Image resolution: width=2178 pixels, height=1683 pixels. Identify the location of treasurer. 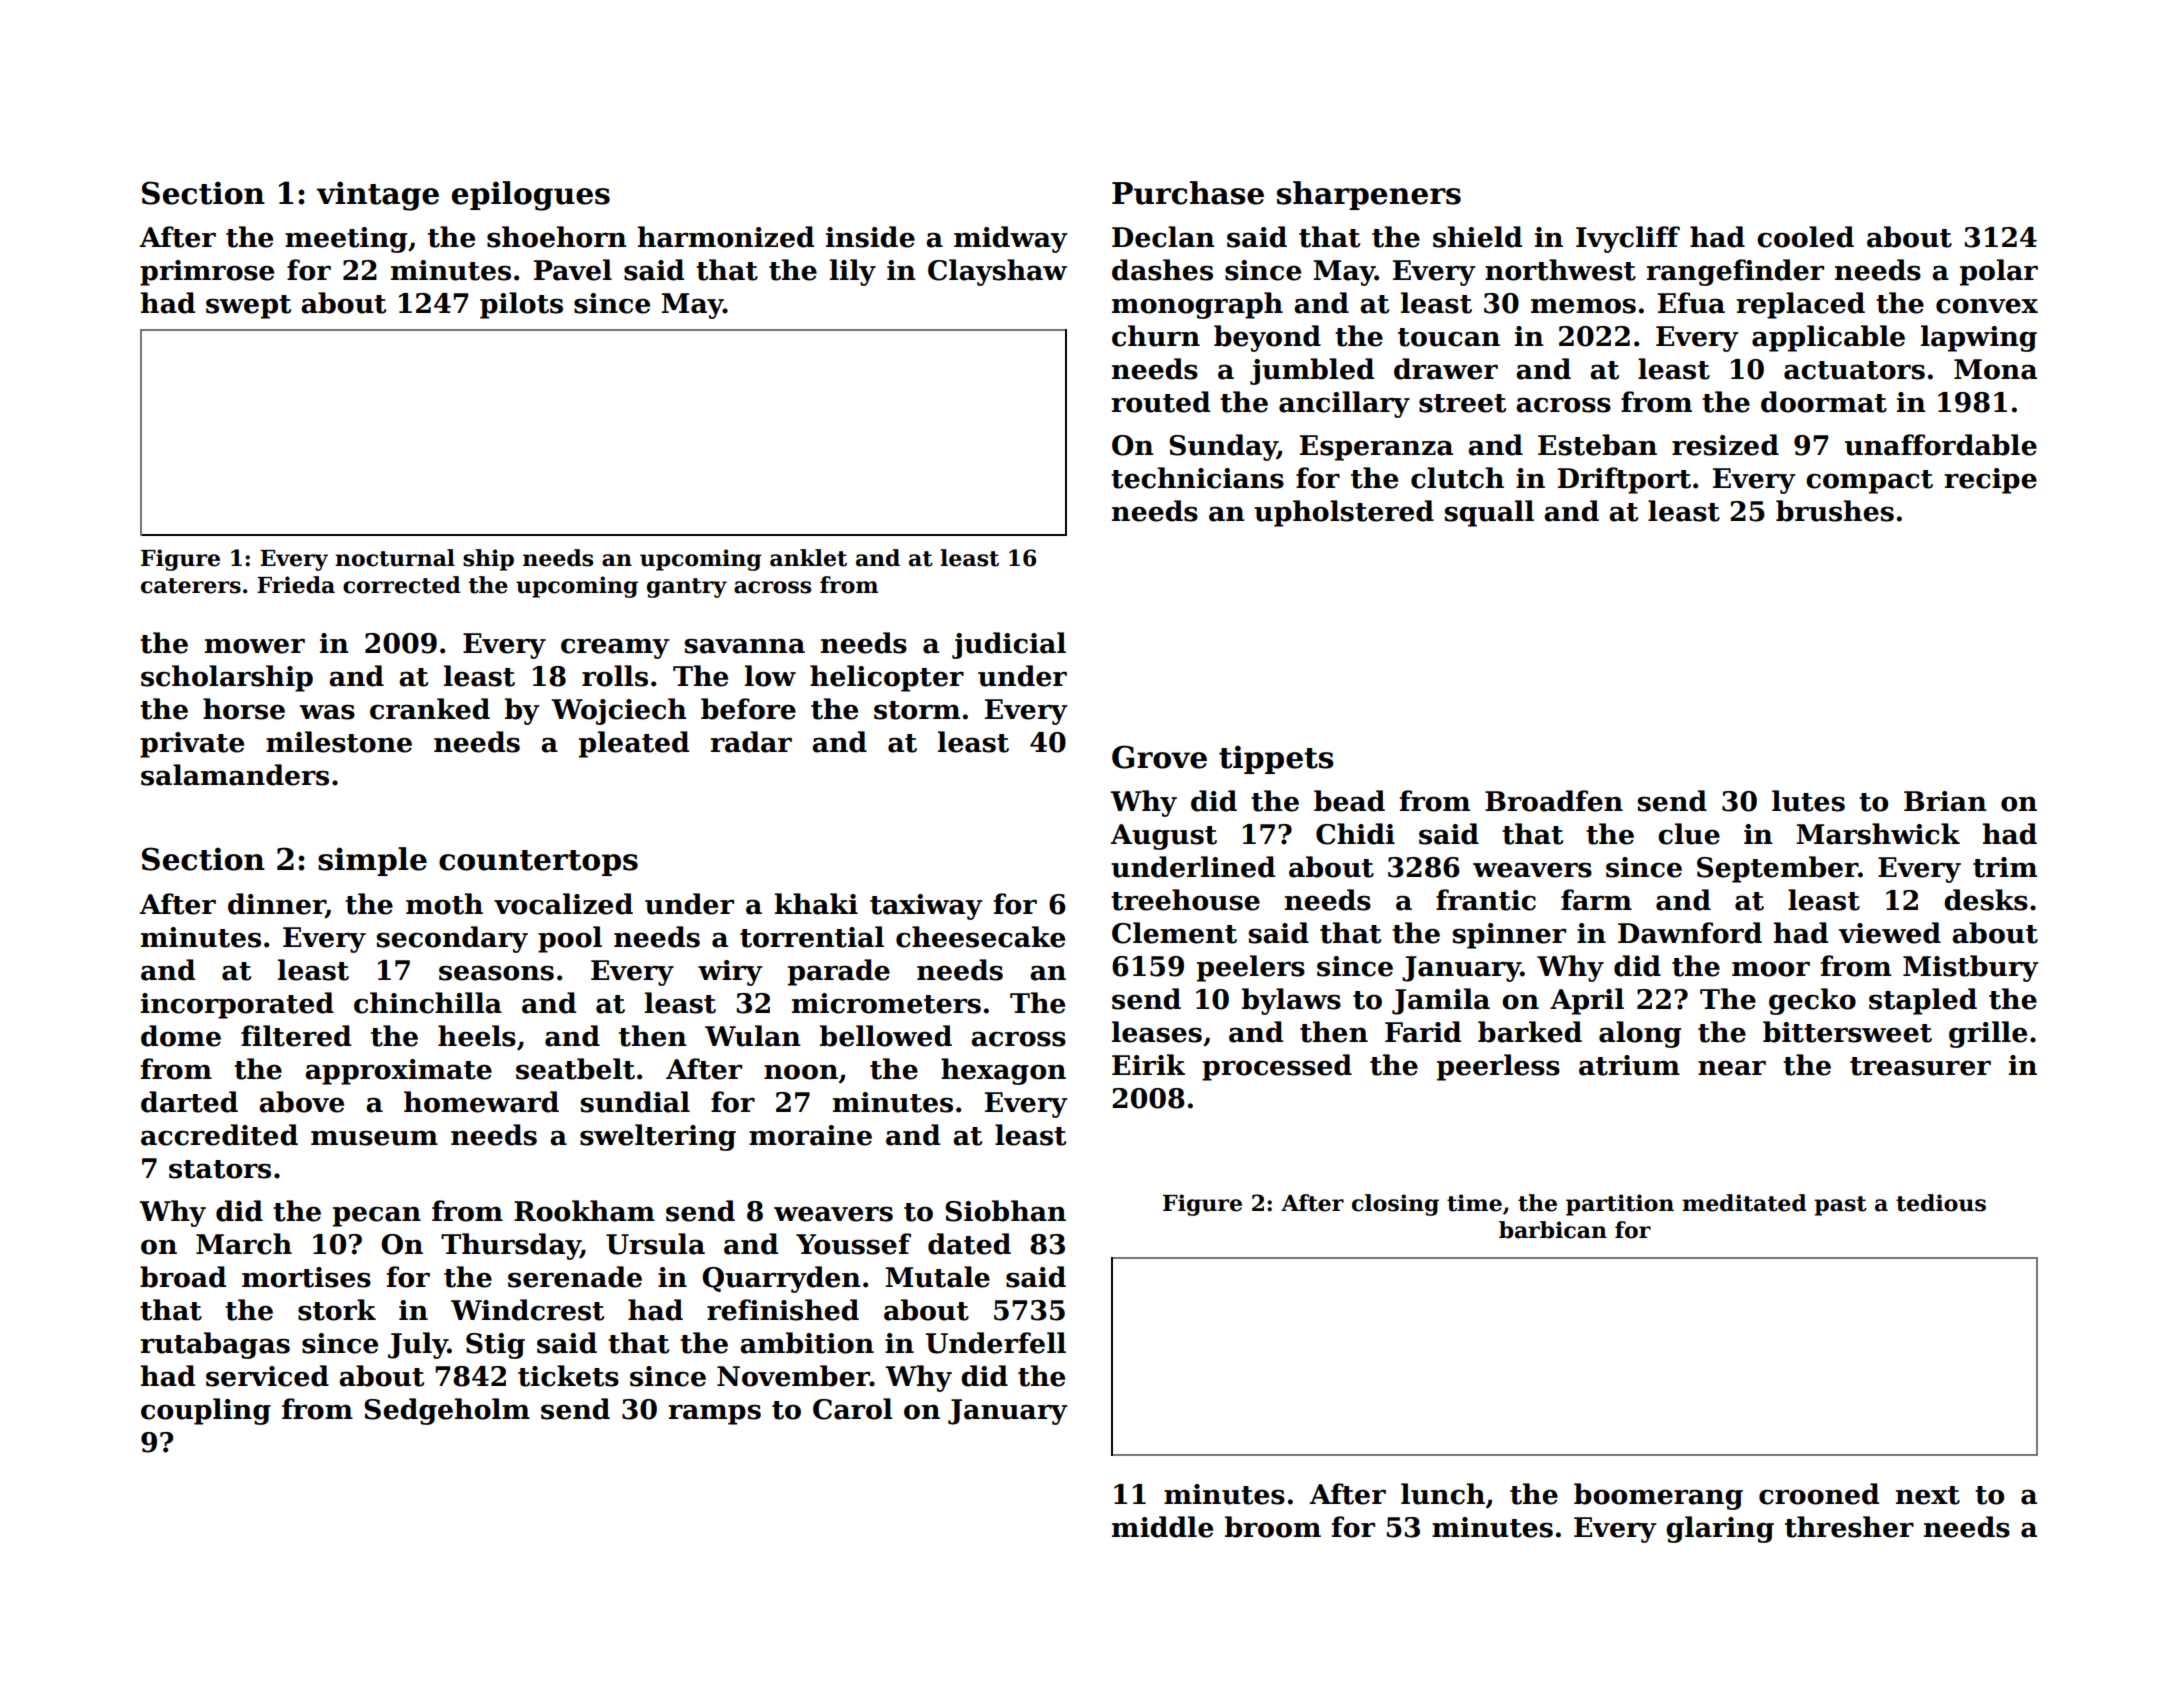
(1920, 1066).
